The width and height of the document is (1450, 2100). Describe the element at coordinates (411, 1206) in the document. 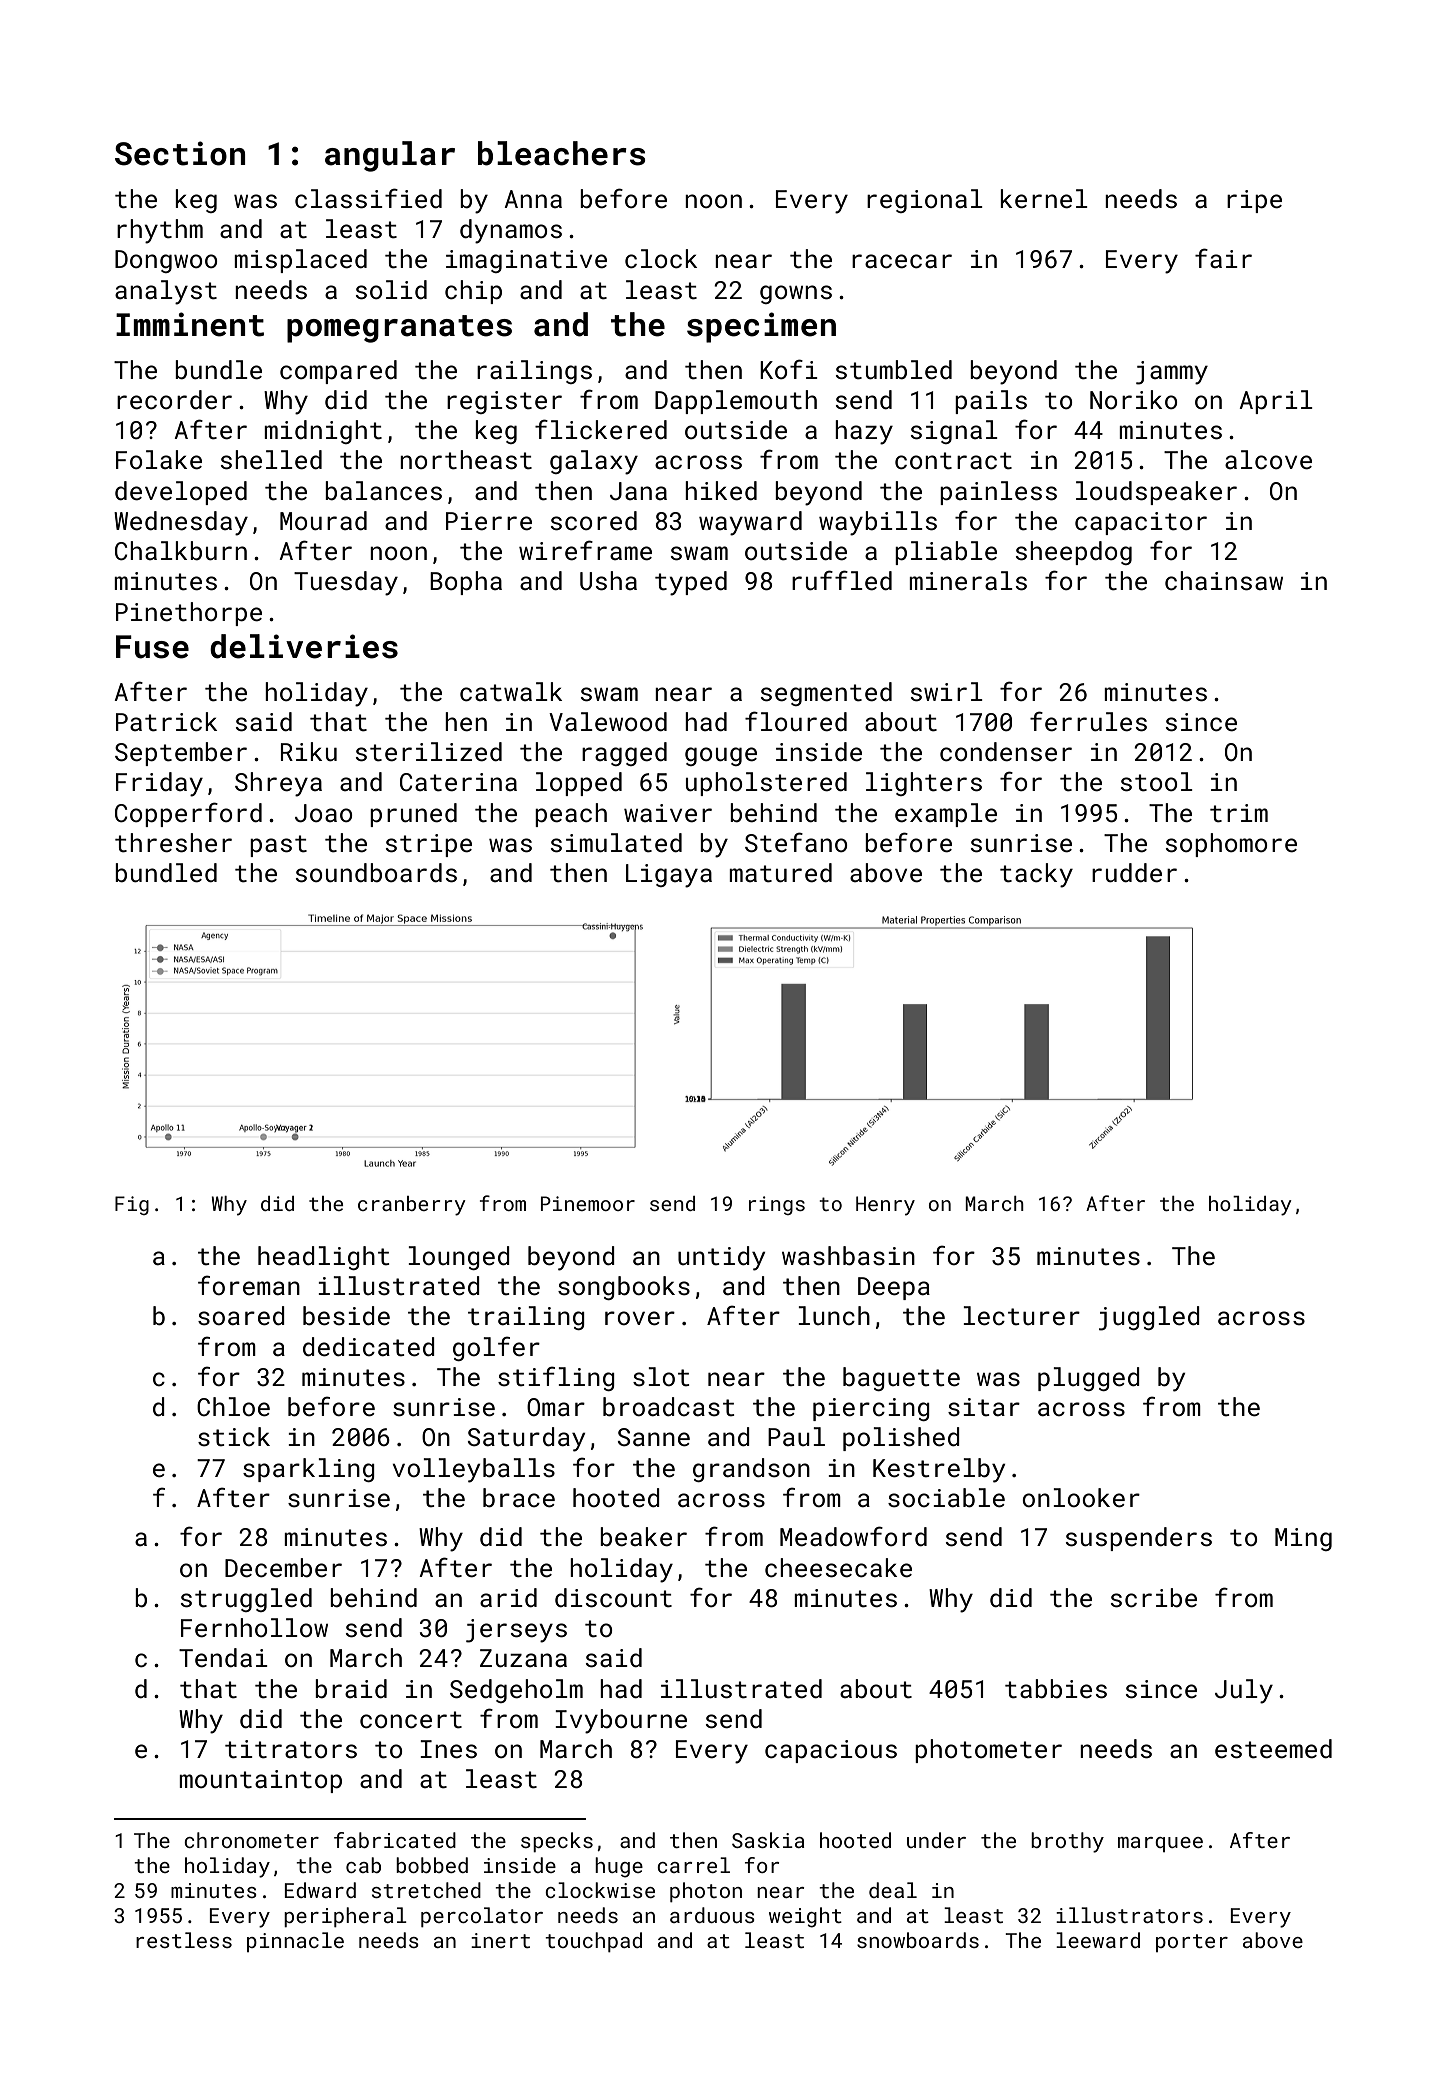

I see `cranberry` at that location.
